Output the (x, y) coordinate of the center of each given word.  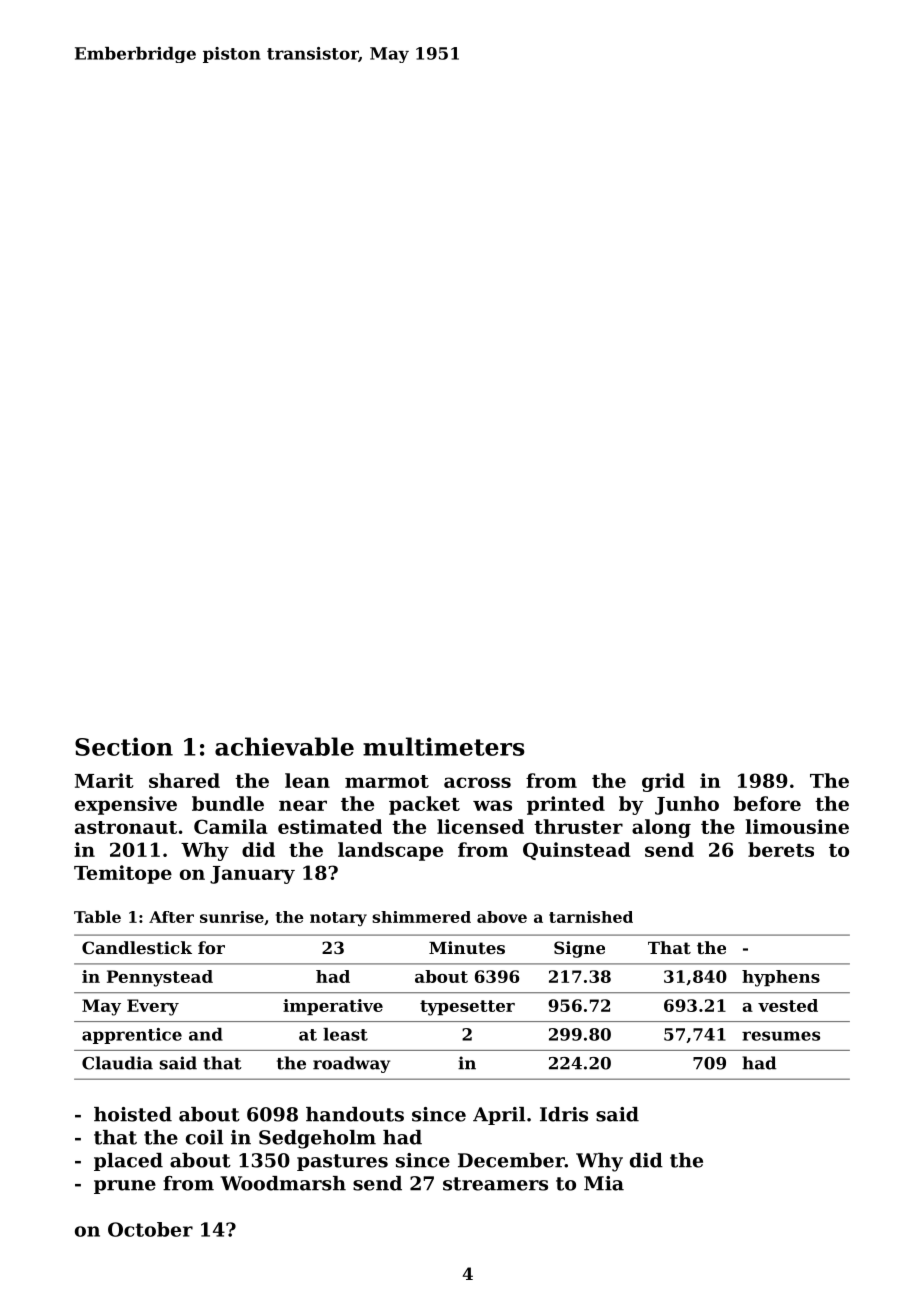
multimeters (444, 746)
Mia (604, 1183)
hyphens (781, 978)
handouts (355, 1114)
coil (204, 1137)
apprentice (132, 1036)
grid (663, 782)
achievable (284, 746)
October (150, 1229)
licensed (480, 826)
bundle (228, 803)
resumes (781, 1036)
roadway (351, 1064)
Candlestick (137, 947)
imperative (333, 1007)
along (661, 828)
